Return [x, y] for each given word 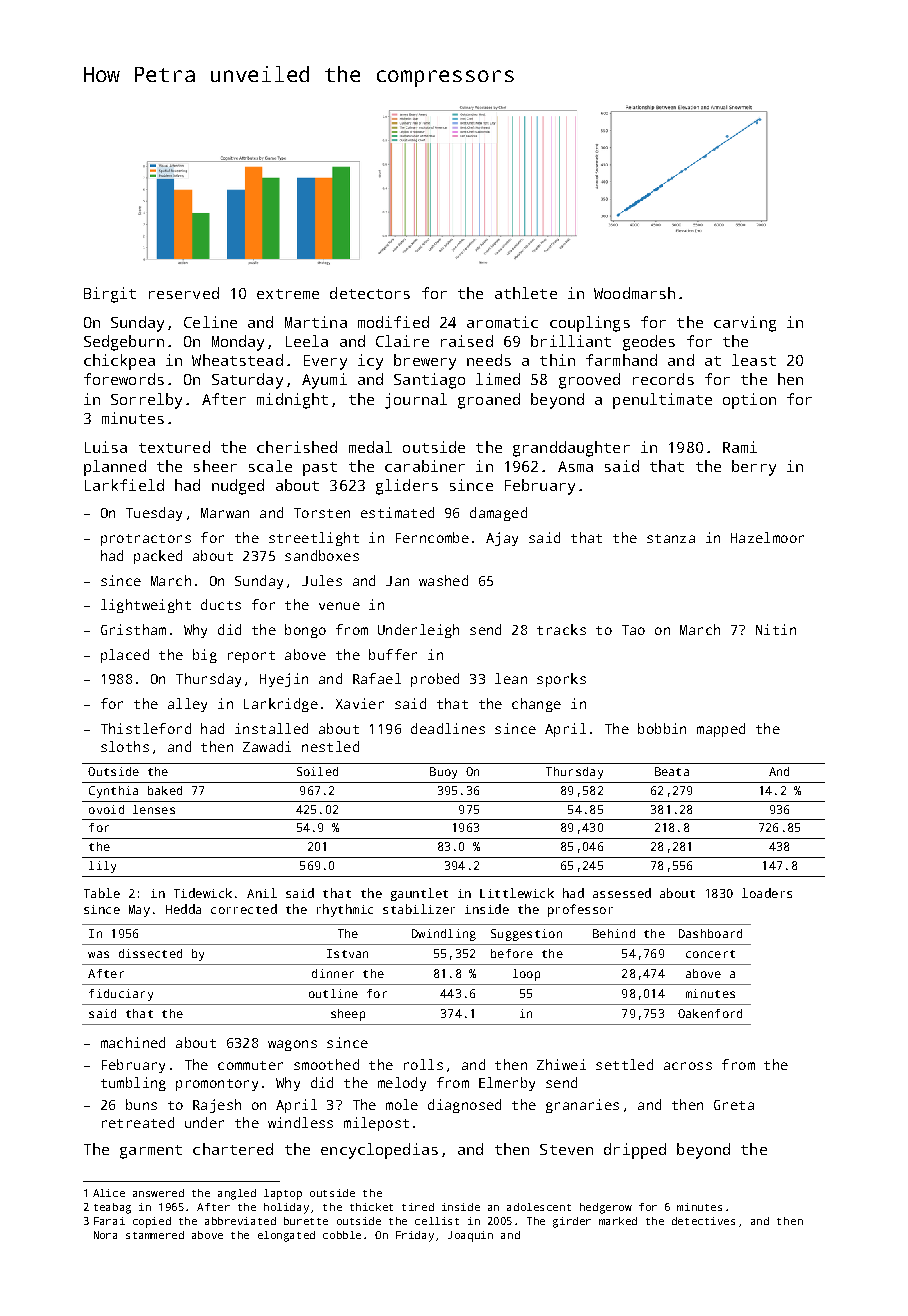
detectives [703, 1221]
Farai [109, 1221]
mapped [721, 730]
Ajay [502, 539]
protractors [146, 540]
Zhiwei [561, 1064]
